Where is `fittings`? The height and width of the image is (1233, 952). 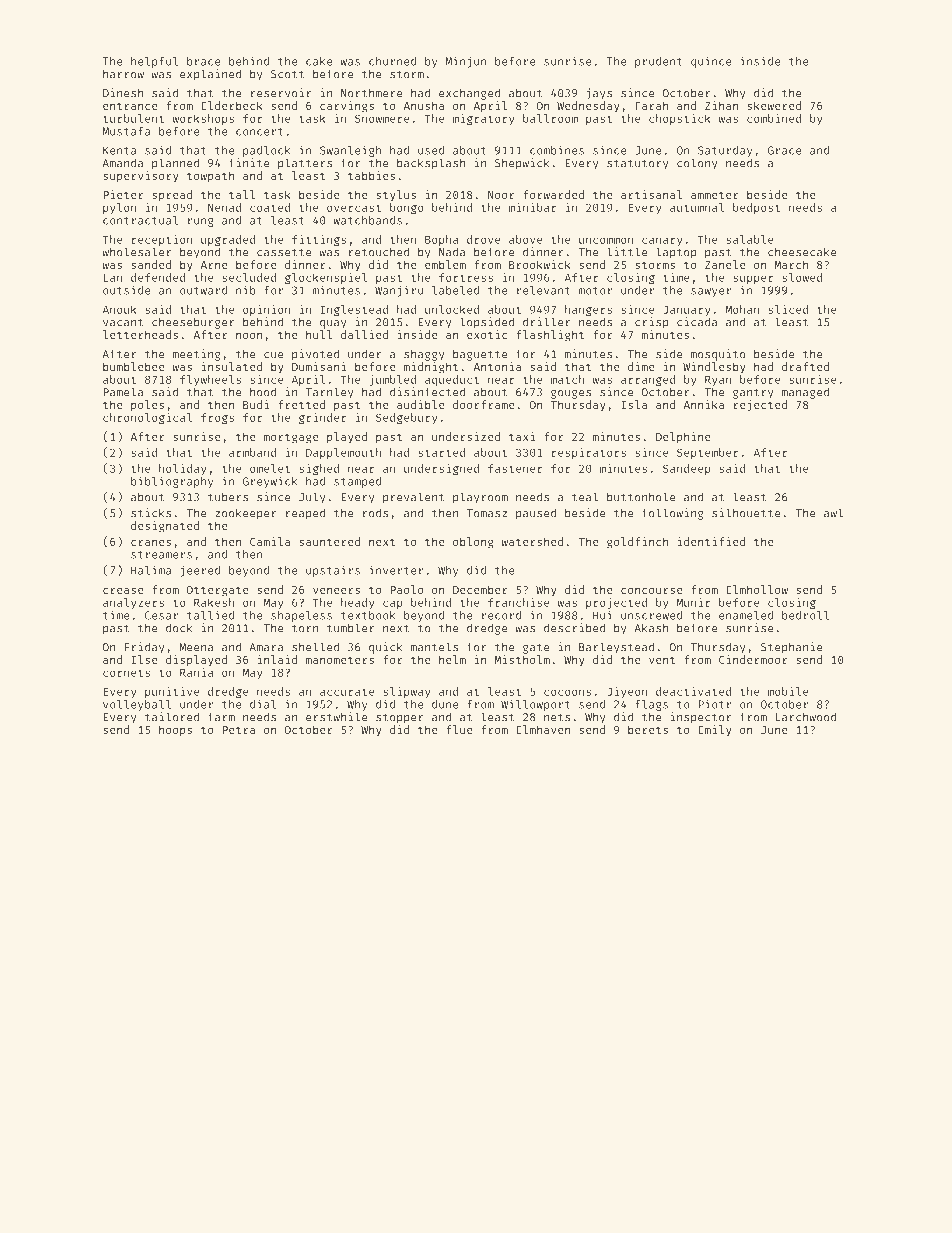
fittings is located at coordinates (319, 240).
